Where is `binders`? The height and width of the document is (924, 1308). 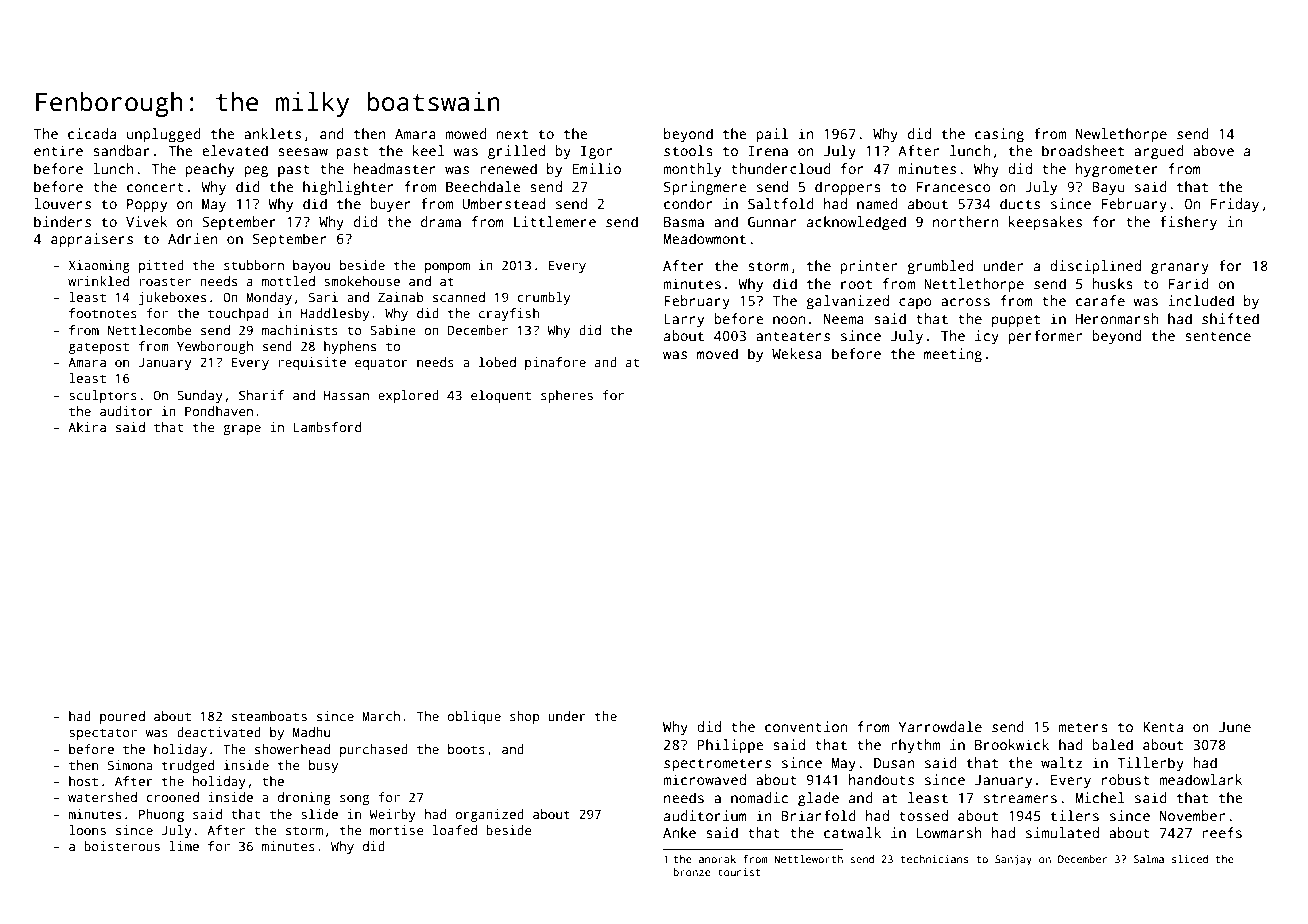
binders is located at coordinates (62, 221).
